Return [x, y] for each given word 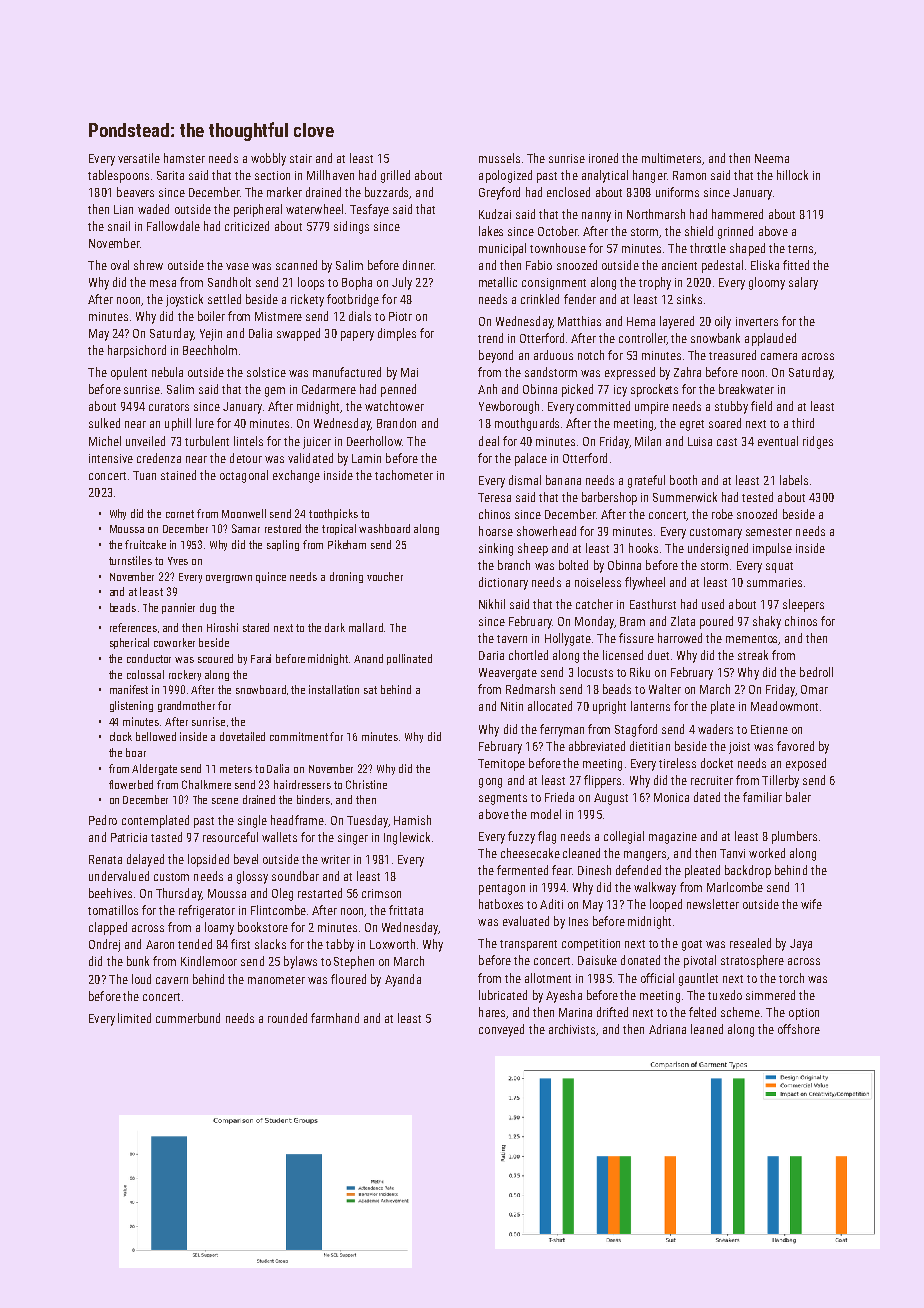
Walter [665, 689]
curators [169, 407]
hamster [184, 158]
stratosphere [752, 961]
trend [490, 338]
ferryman [562, 730]
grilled [395, 176]
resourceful [230, 837]
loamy [219, 928]
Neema [772, 158]
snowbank [715, 338]
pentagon [502, 889]
